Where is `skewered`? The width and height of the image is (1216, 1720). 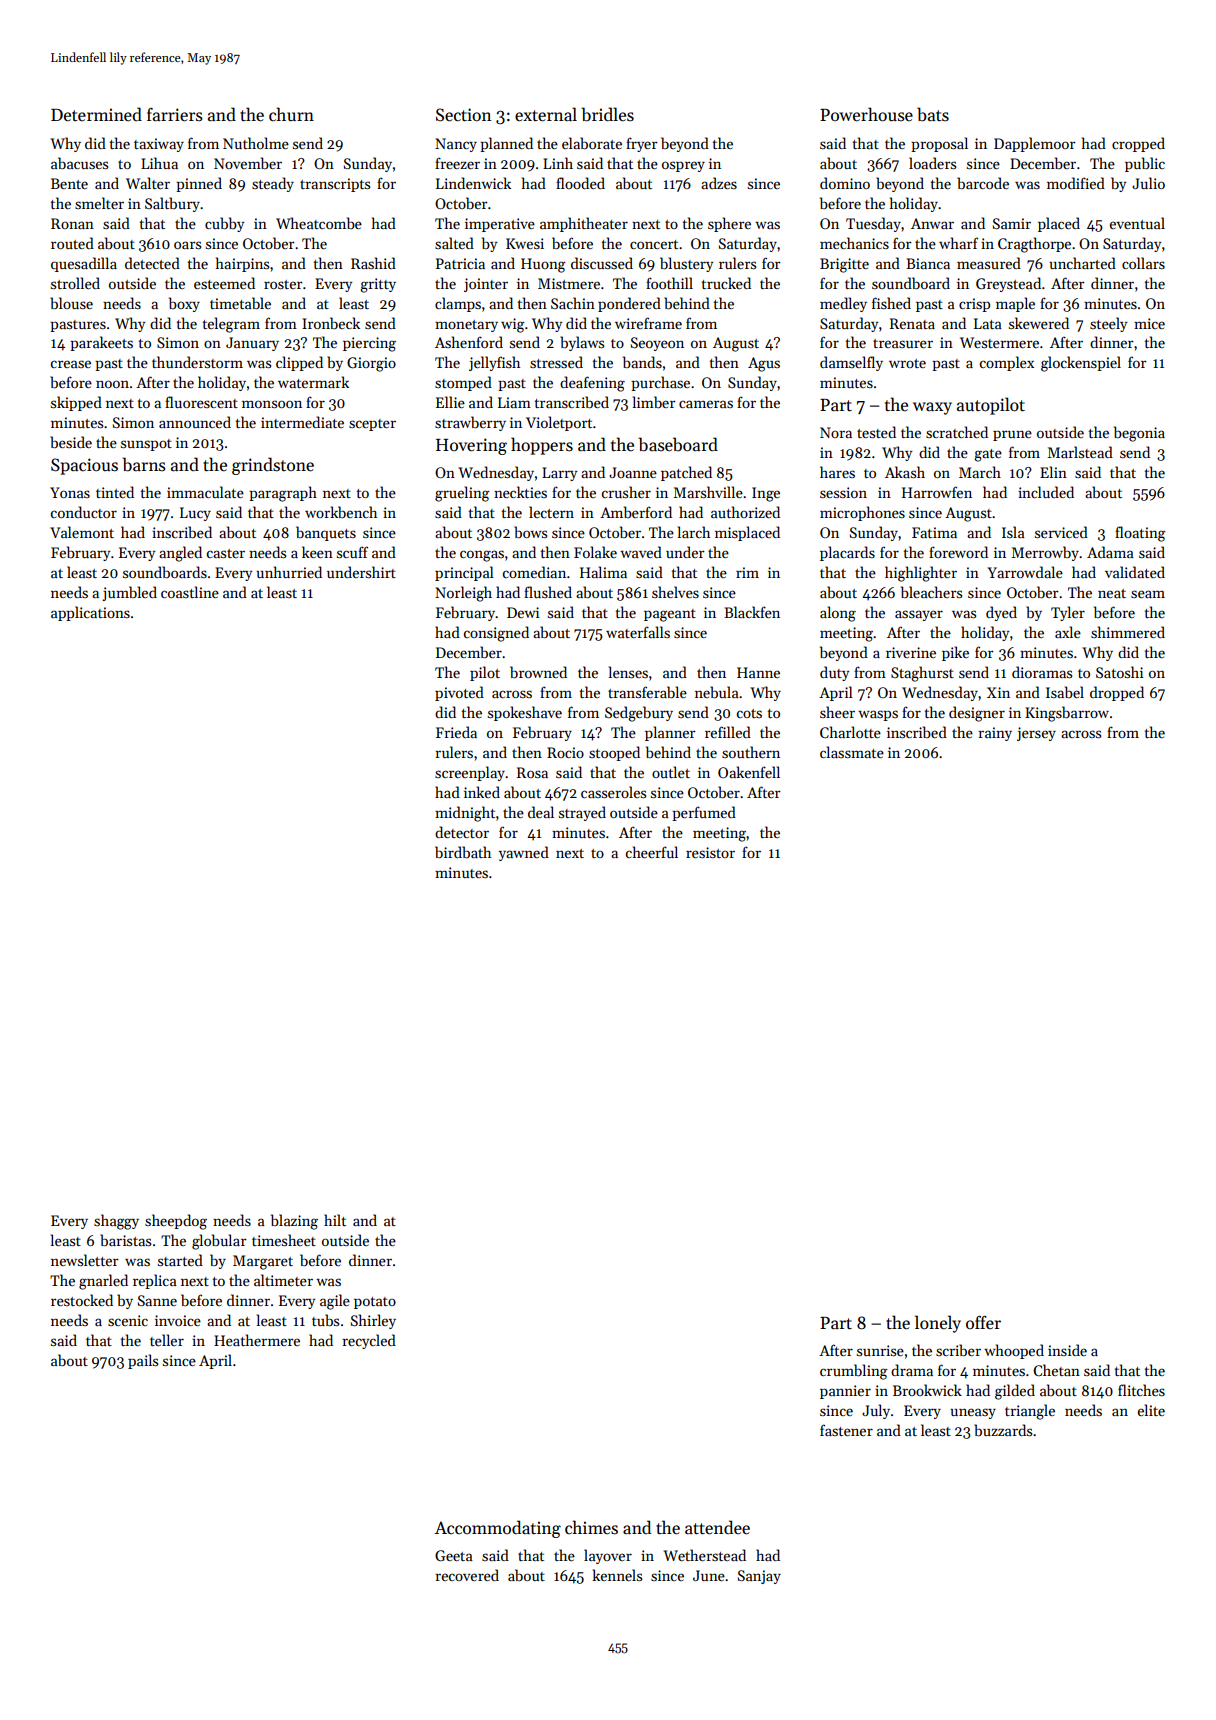 skewered is located at coordinates (1039, 323).
